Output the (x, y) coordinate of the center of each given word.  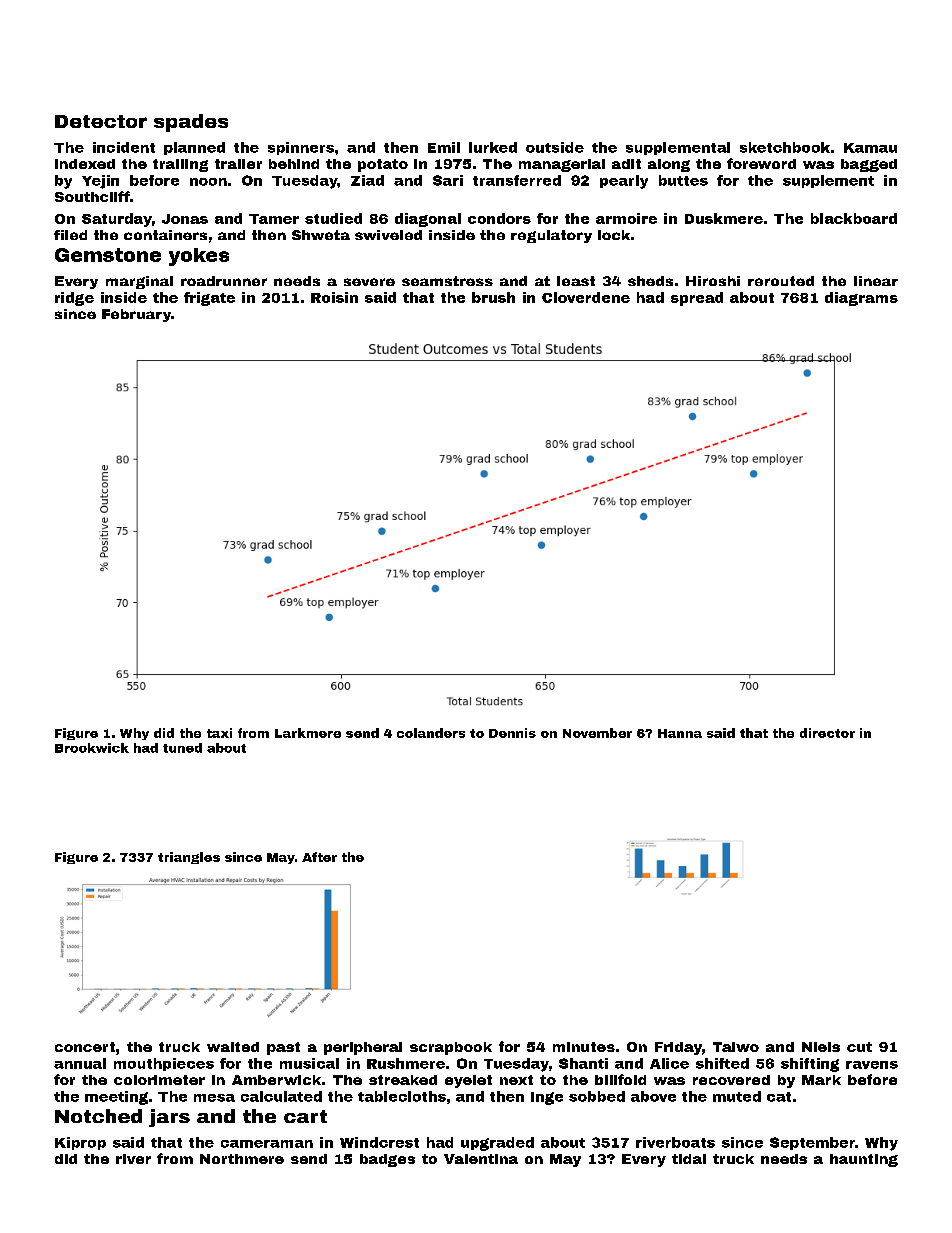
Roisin (334, 297)
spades (191, 123)
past (283, 1048)
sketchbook (785, 147)
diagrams (861, 299)
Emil (444, 147)
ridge (74, 299)
